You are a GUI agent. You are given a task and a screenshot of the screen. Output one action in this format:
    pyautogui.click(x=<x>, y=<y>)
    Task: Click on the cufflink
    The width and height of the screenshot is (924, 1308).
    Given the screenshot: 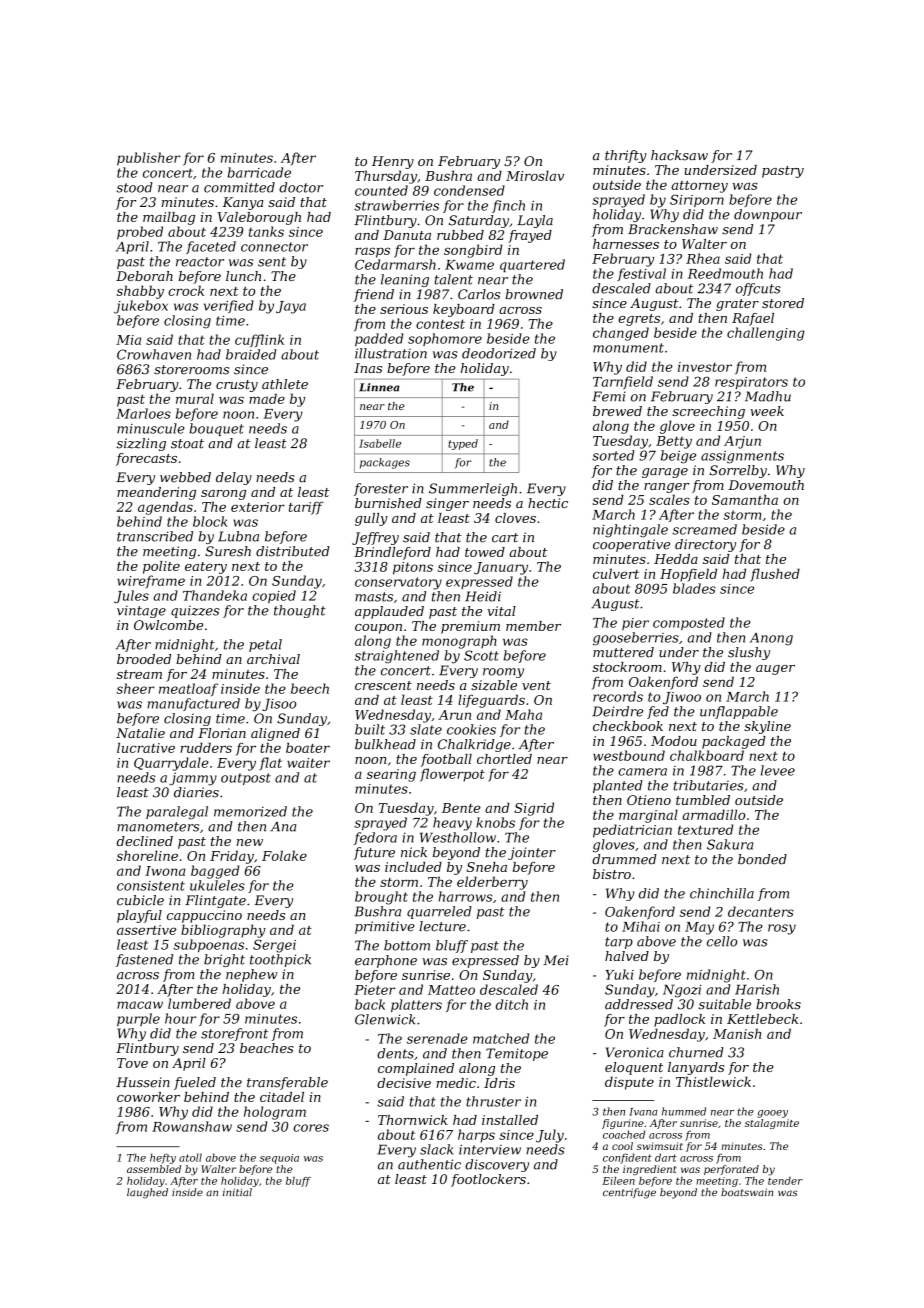 What is the action you would take?
    pyautogui.click(x=259, y=341)
